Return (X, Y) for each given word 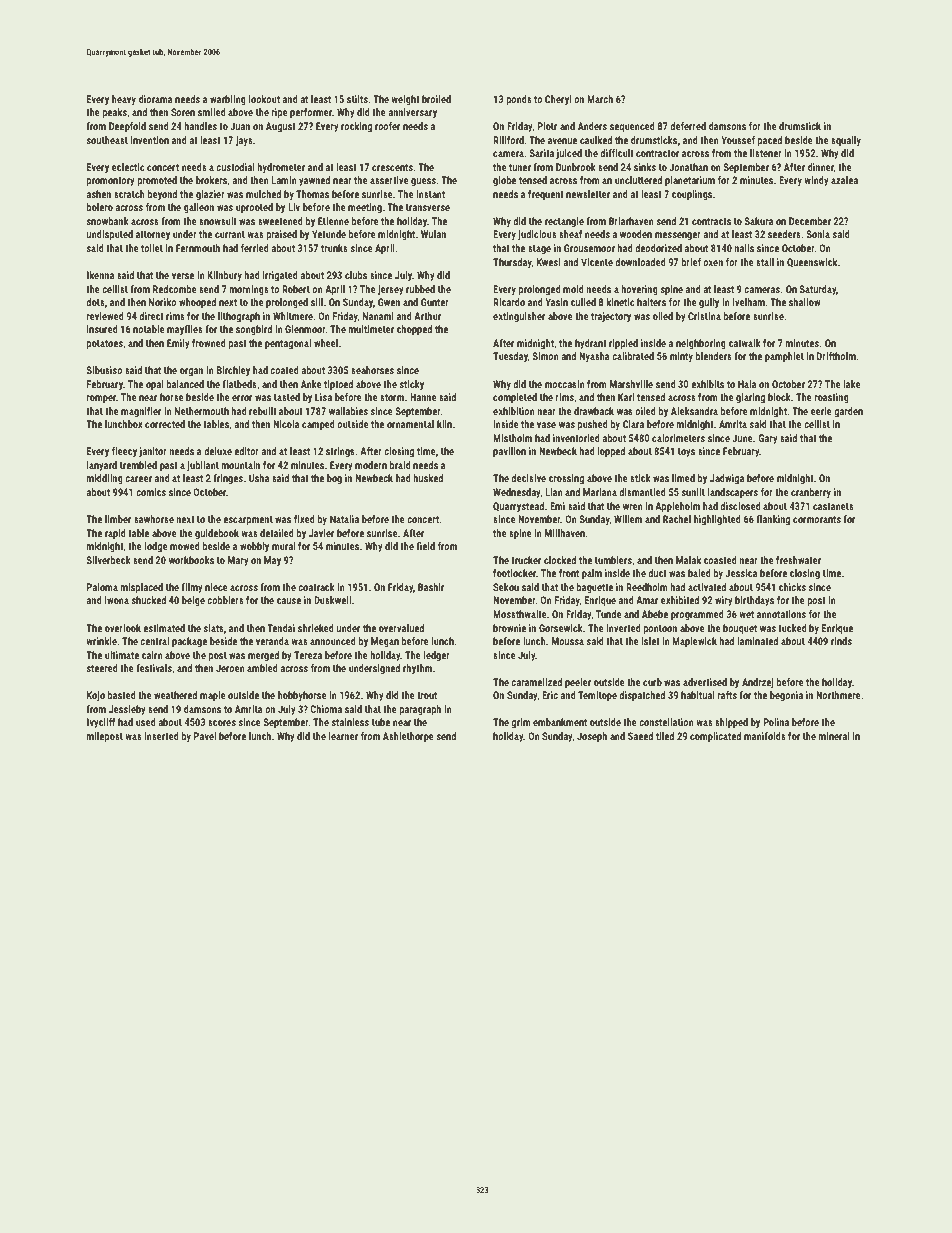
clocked (560, 560)
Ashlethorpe (408, 737)
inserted (161, 736)
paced (770, 141)
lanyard (102, 466)
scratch (129, 194)
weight (405, 100)
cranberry (811, 493)
